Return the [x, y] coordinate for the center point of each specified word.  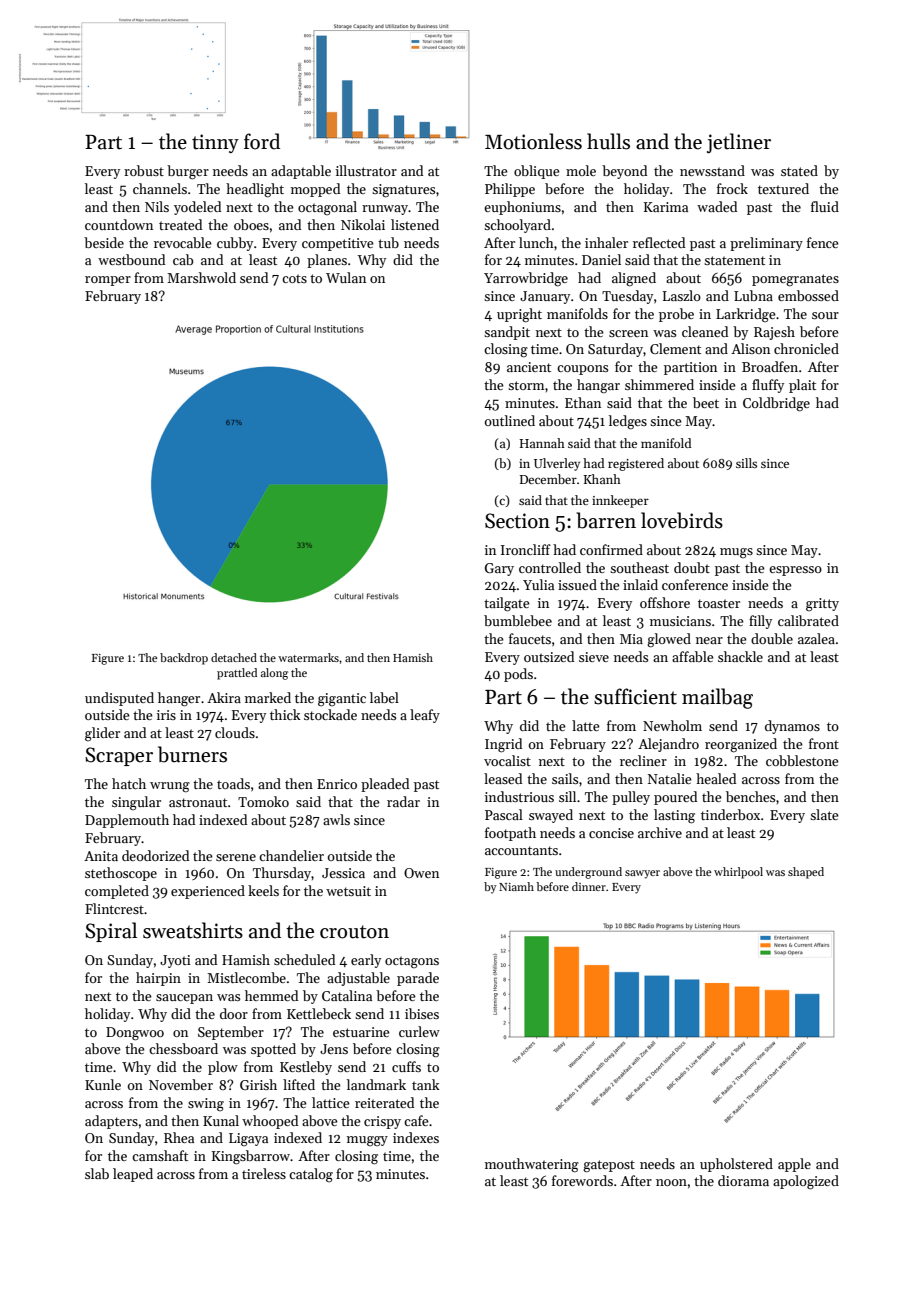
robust [144, 170]
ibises [422, 1013]
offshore [665, 602]
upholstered [736, 1165]
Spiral [111, 932]
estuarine [361, 1032]
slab [97, 1173]
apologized [806, 1182]
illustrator [366, 170]
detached [234, 657]
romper [108, 281]
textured [783, 188]
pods [518, 675]
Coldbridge [776, 404]
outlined [510, 420]
